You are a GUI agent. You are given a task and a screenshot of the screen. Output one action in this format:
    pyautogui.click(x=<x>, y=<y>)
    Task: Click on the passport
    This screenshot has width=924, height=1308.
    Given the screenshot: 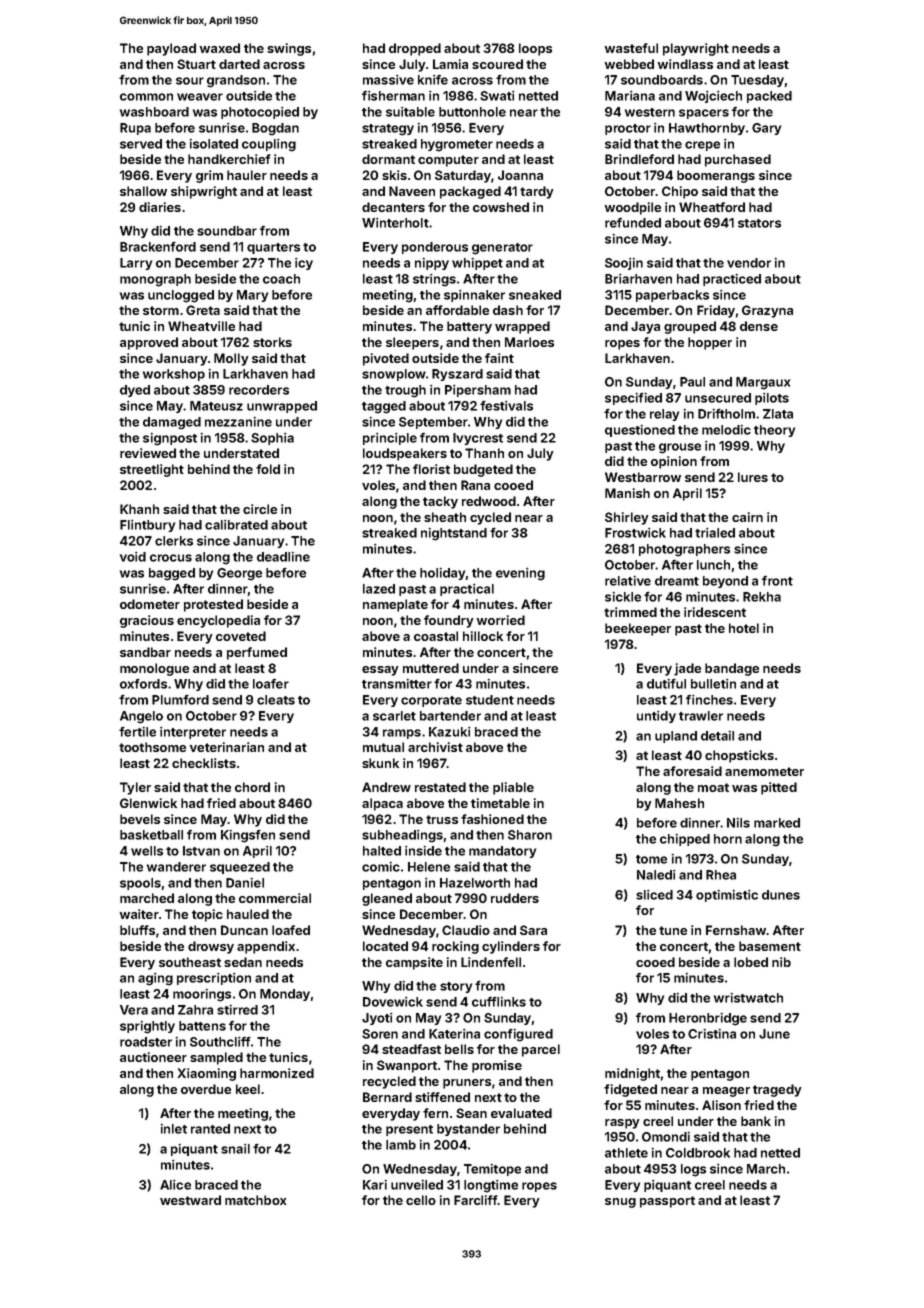 What is the action you would take?
    pyautogui.click(x=667, y=1202)
